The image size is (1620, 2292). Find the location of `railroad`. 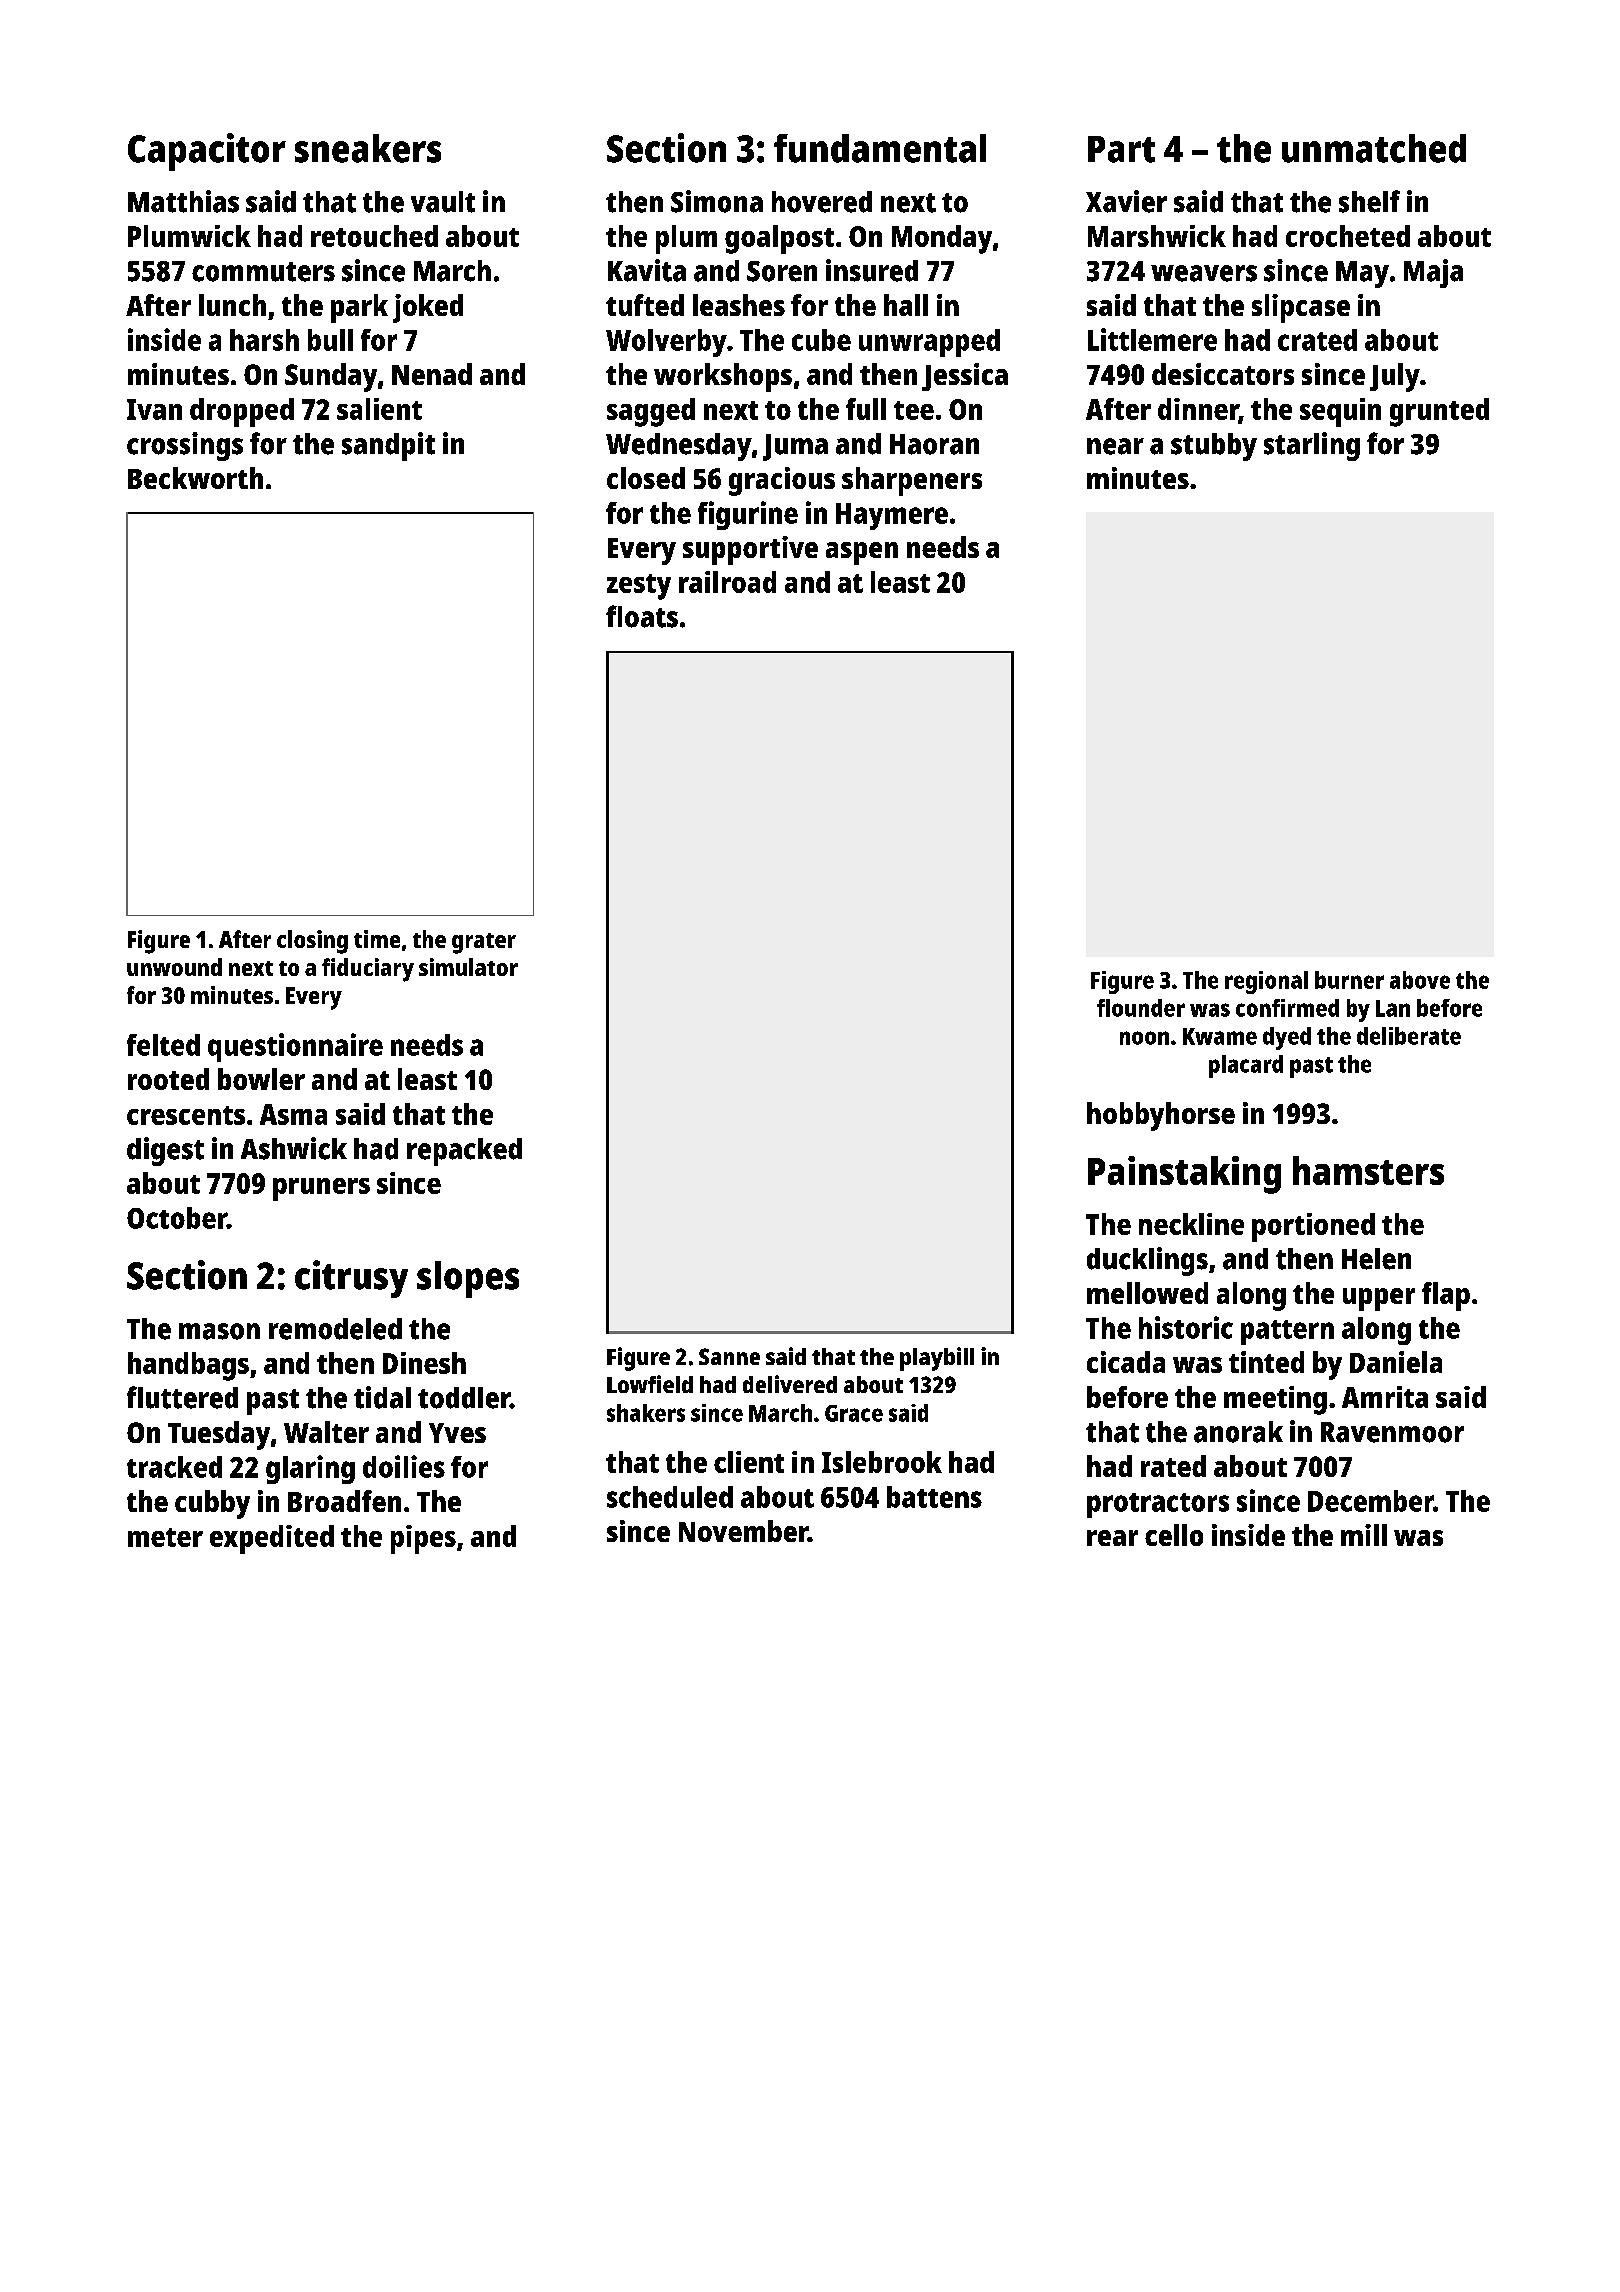

railroad is located at coordinates (727, 582).
